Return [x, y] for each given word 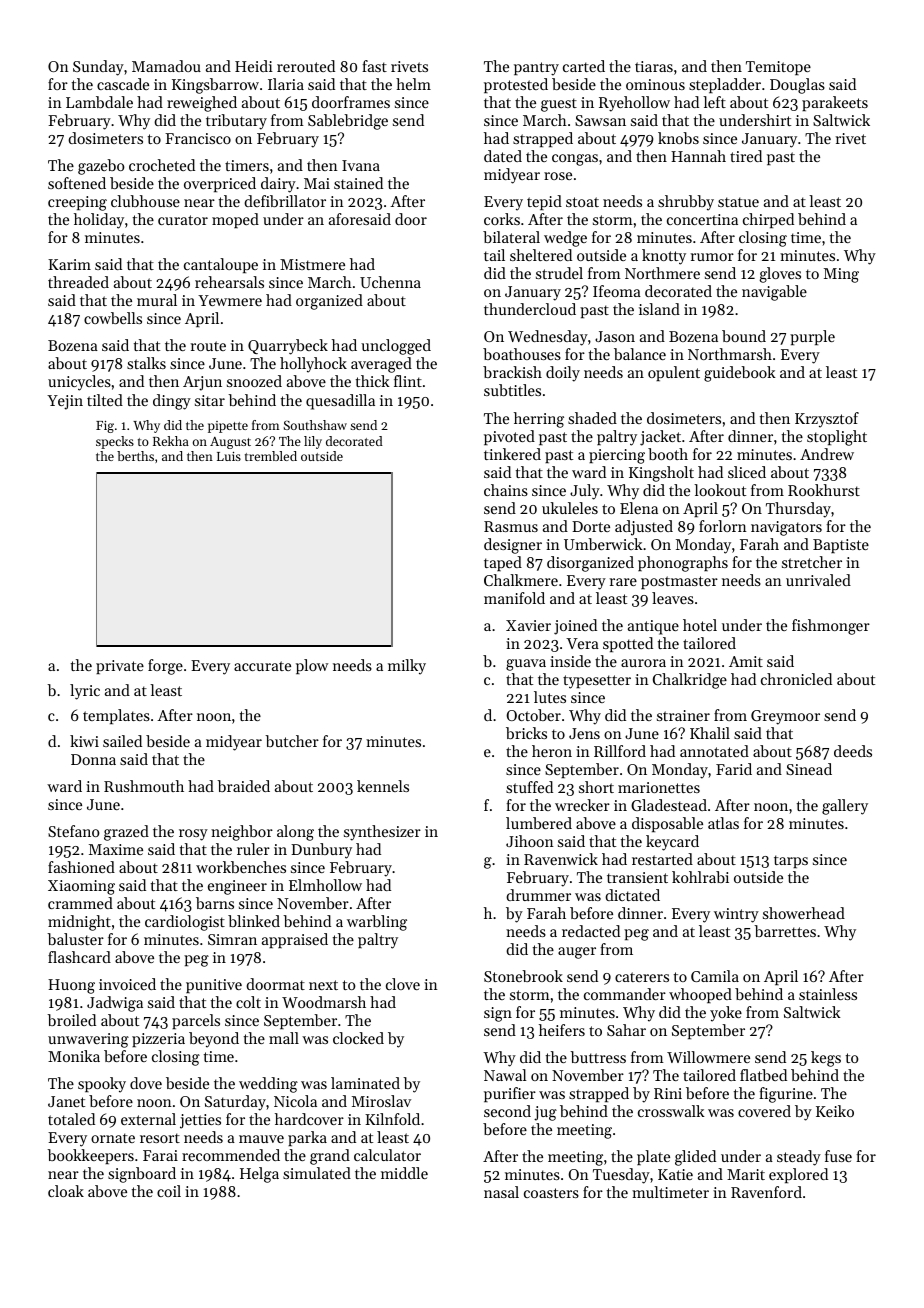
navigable [774, 293]
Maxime [116, 849]
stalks [146, 363]
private [120, 667]
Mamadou [166, 66]
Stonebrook [523, 976]
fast [374, 66]
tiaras [654, 66]
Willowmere [708, 1057]
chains [506, 490]
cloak [66, 1191]
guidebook [740, 374]
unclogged [396, 347]
